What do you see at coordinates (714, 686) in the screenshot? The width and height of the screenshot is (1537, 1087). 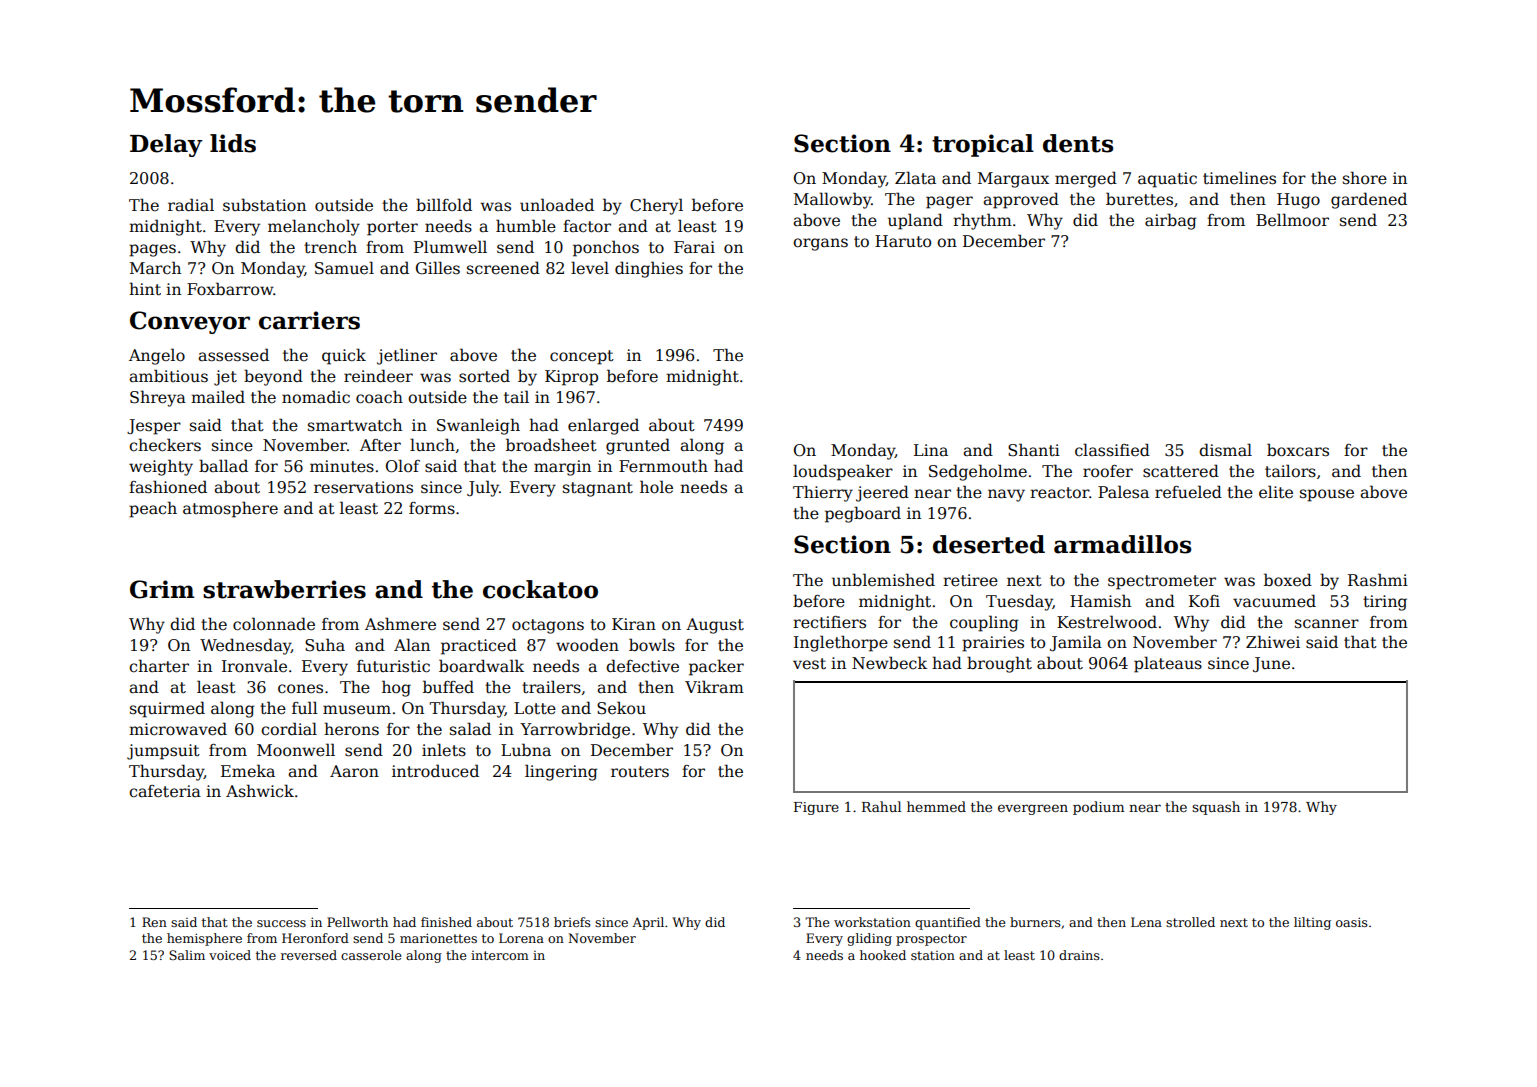 I see `Vikram` at bounding box center [714, 686].
